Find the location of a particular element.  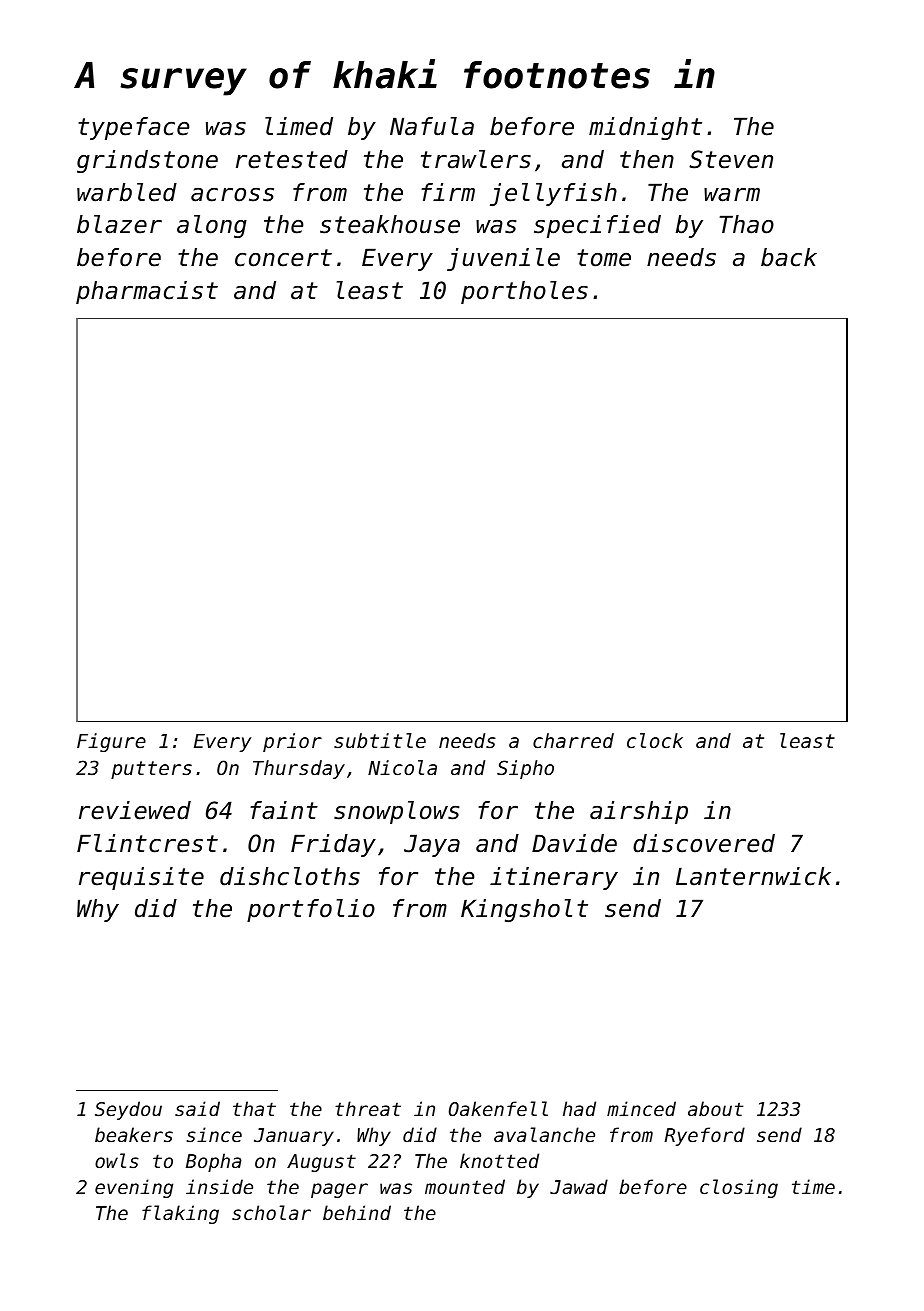

prior is located at coordinates (292, 742).
